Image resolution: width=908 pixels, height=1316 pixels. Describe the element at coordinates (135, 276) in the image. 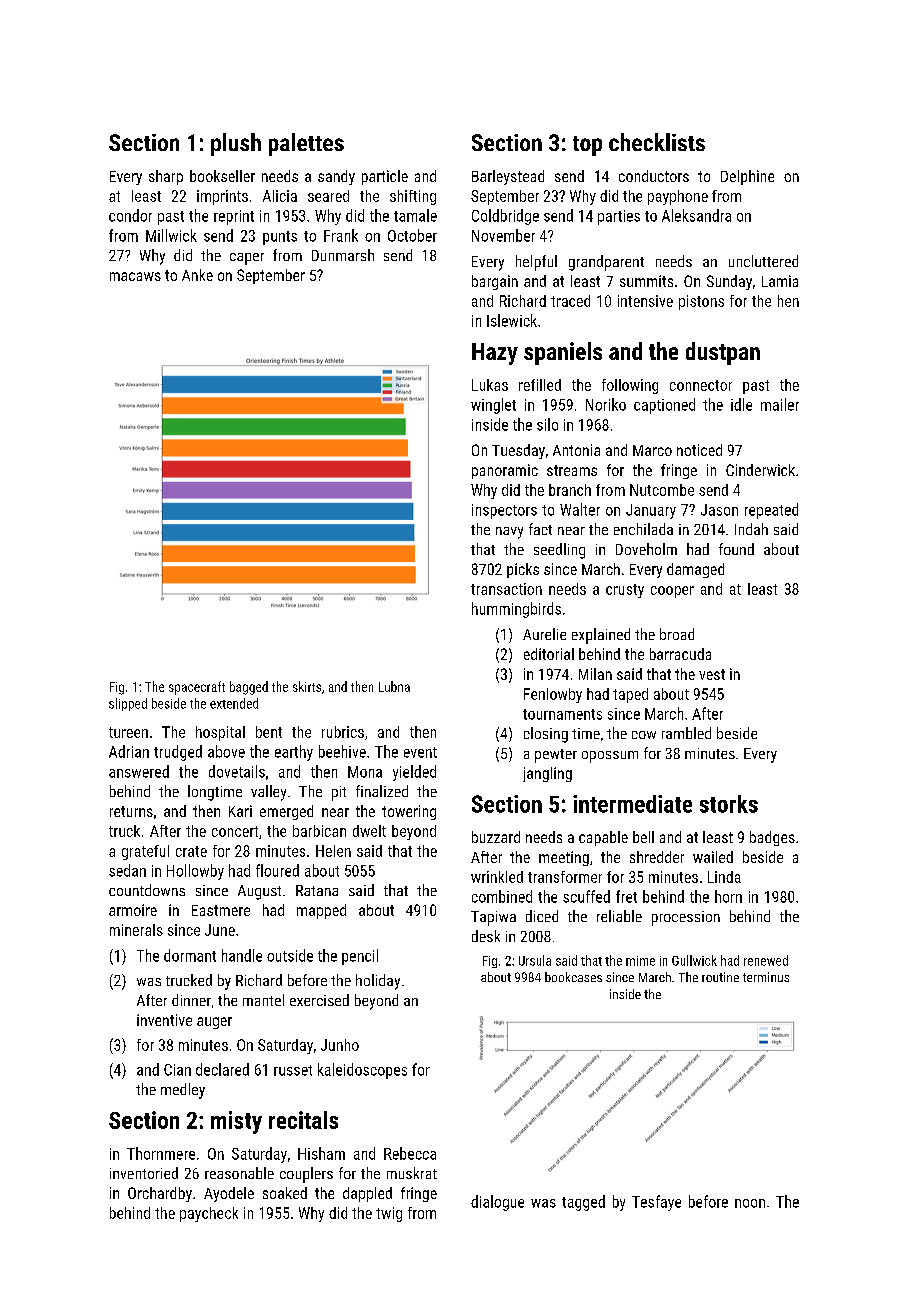

I see `macaws` at that location.
